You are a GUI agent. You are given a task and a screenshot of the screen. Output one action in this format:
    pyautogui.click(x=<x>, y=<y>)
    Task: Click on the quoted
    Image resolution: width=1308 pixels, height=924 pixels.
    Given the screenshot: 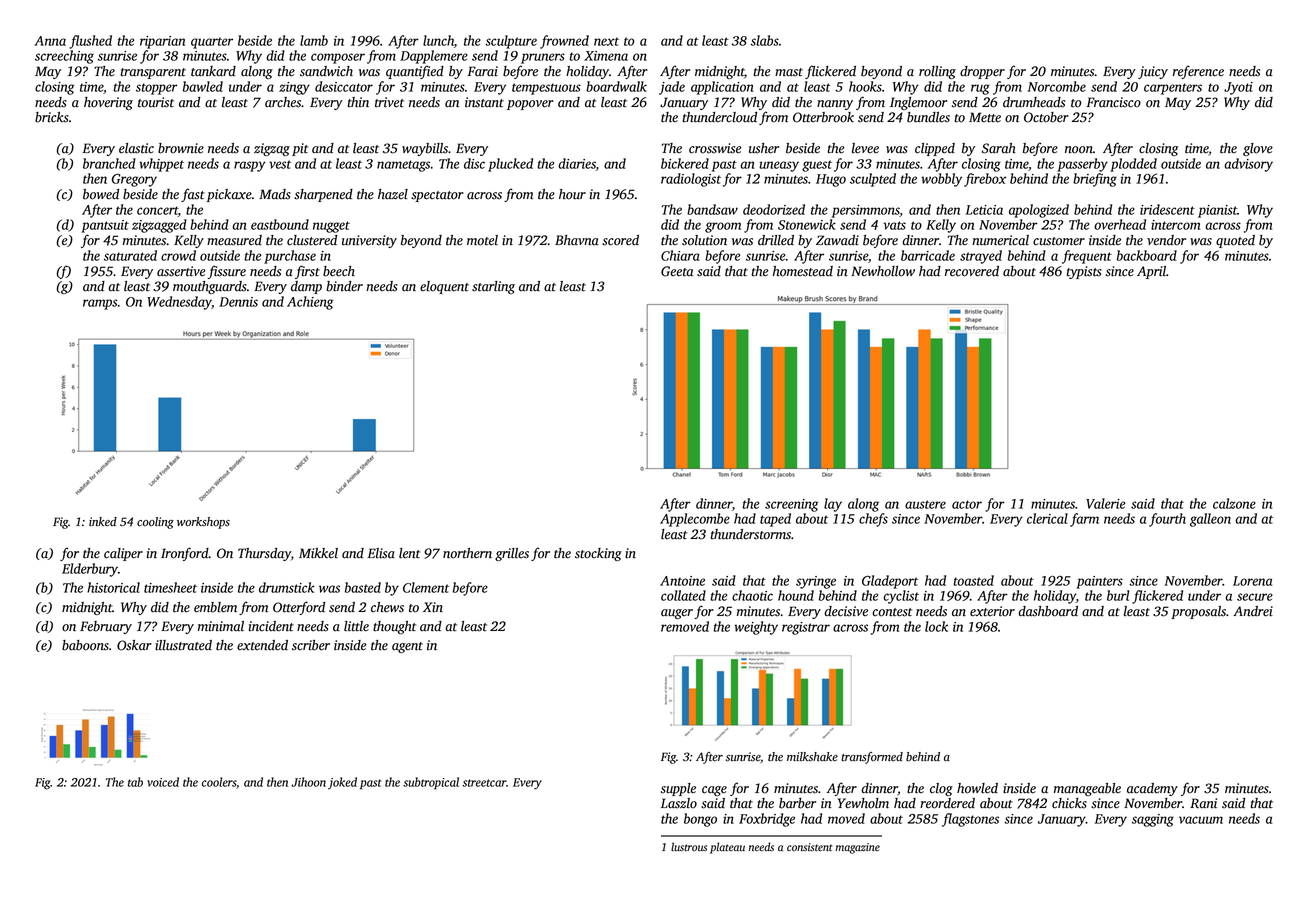 What is the action you would take?
    pyautogui.click(x=1235, y=241)
